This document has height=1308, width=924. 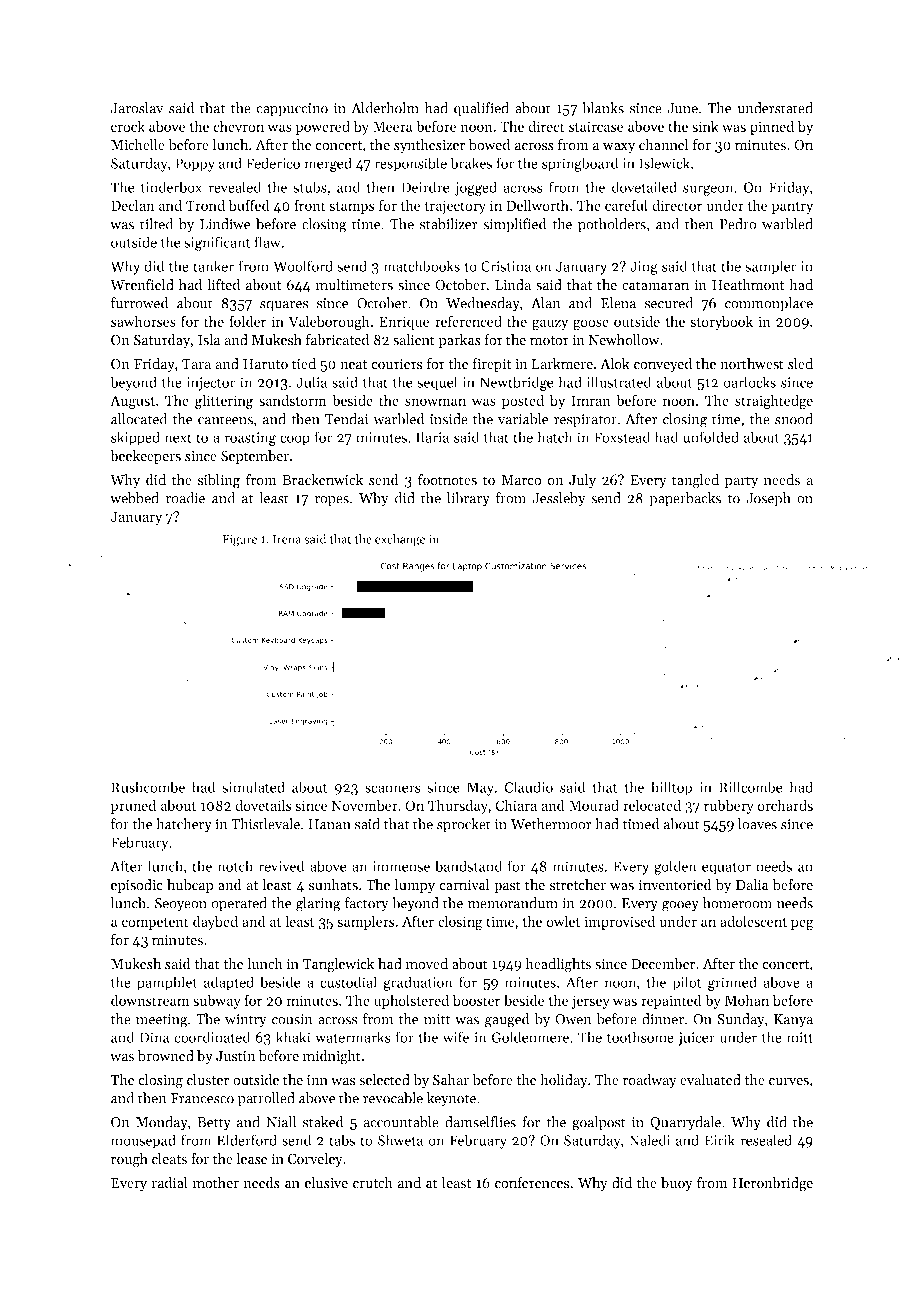 What do you see at coordinates (393, 789) in the document?
I see `scanners` at bounding box center [393, 789].
